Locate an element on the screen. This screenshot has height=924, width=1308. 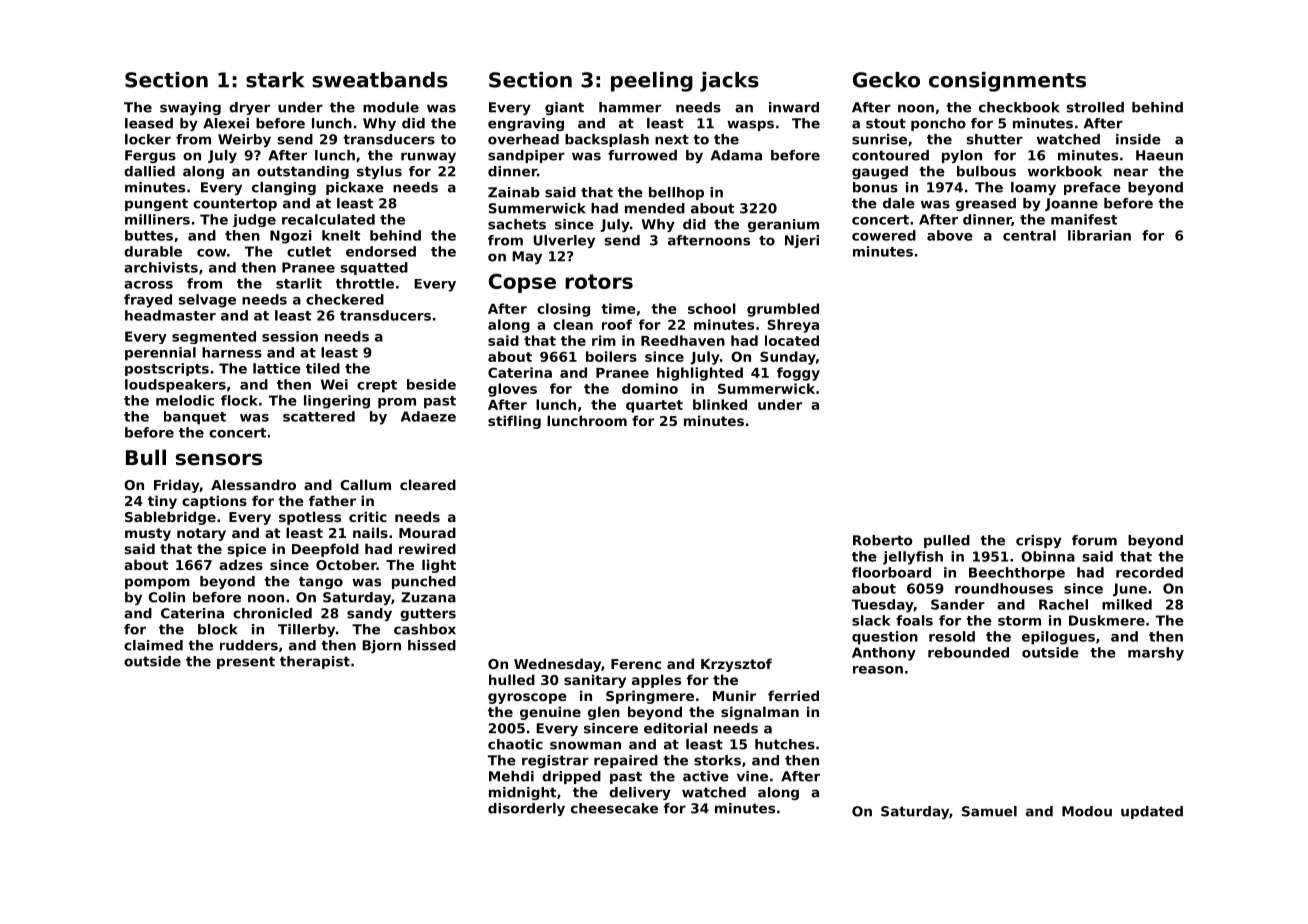
pulled is located at coordinates (947, 541).
